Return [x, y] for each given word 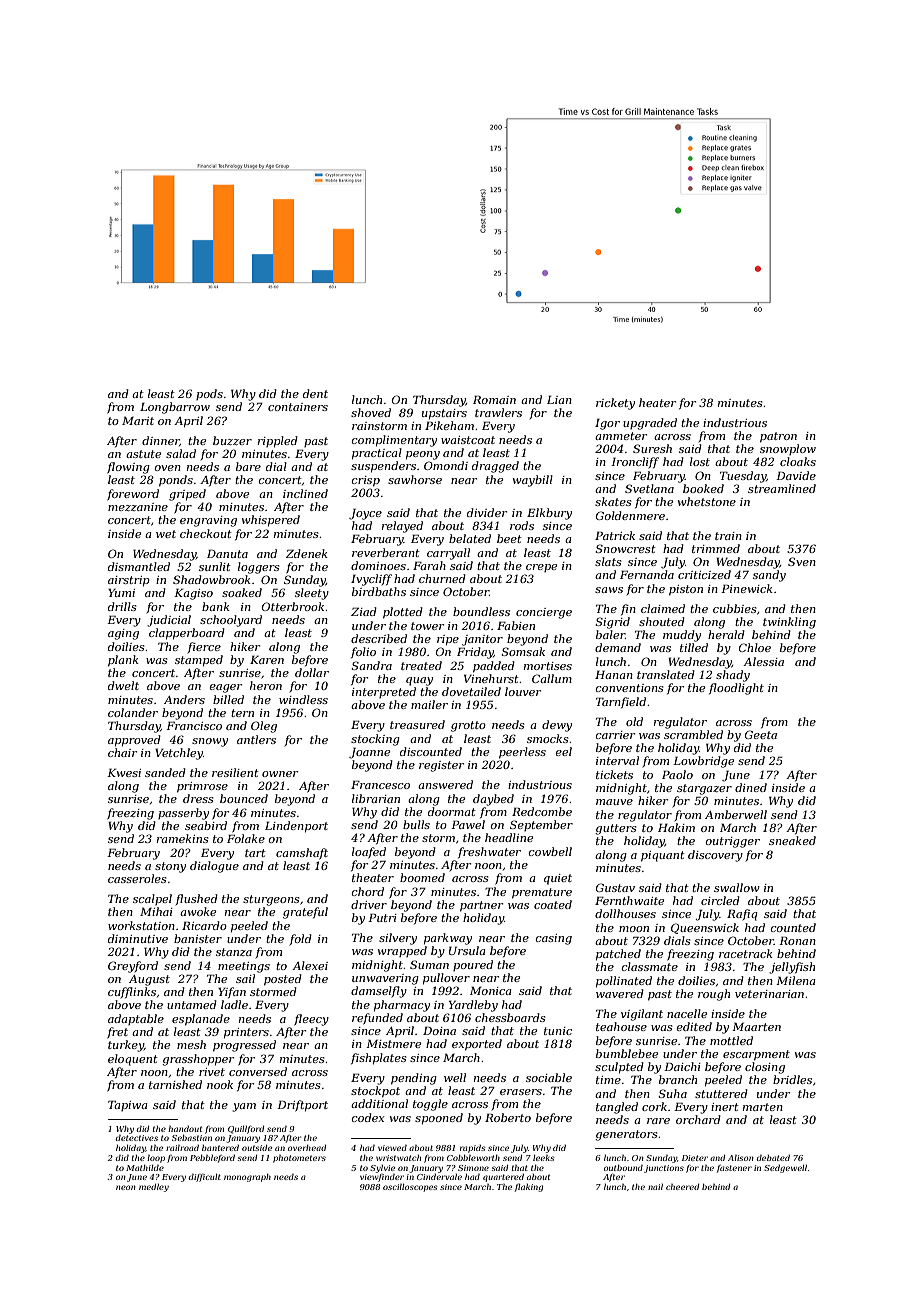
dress [198, 798]
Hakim [676, 827]
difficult [205, 1177]
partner [482, 906]
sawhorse [415, 479]
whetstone [707, 501]
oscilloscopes [410, 1187]
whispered [271, 521]
